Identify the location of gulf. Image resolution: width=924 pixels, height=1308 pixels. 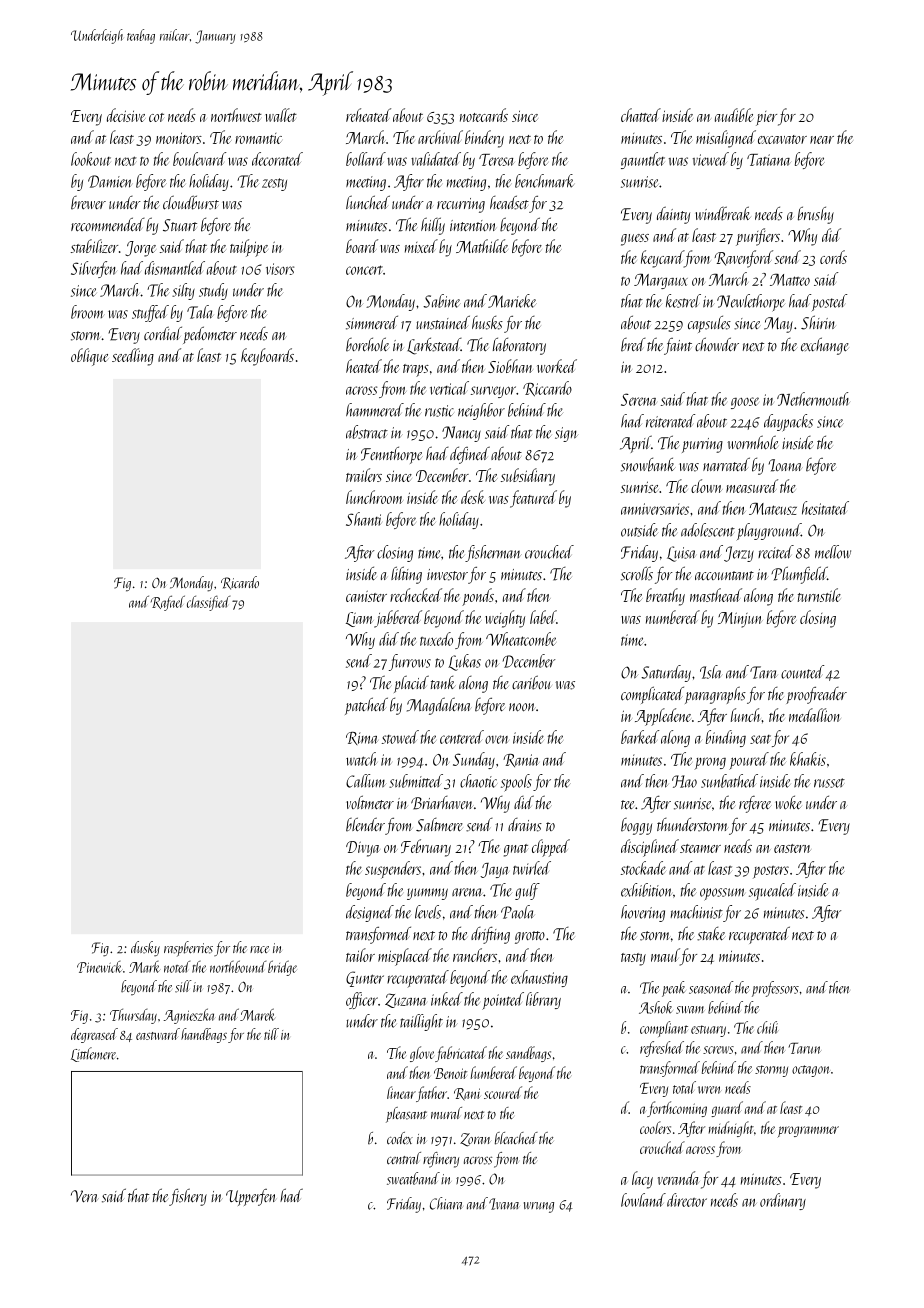
(527, 891).
